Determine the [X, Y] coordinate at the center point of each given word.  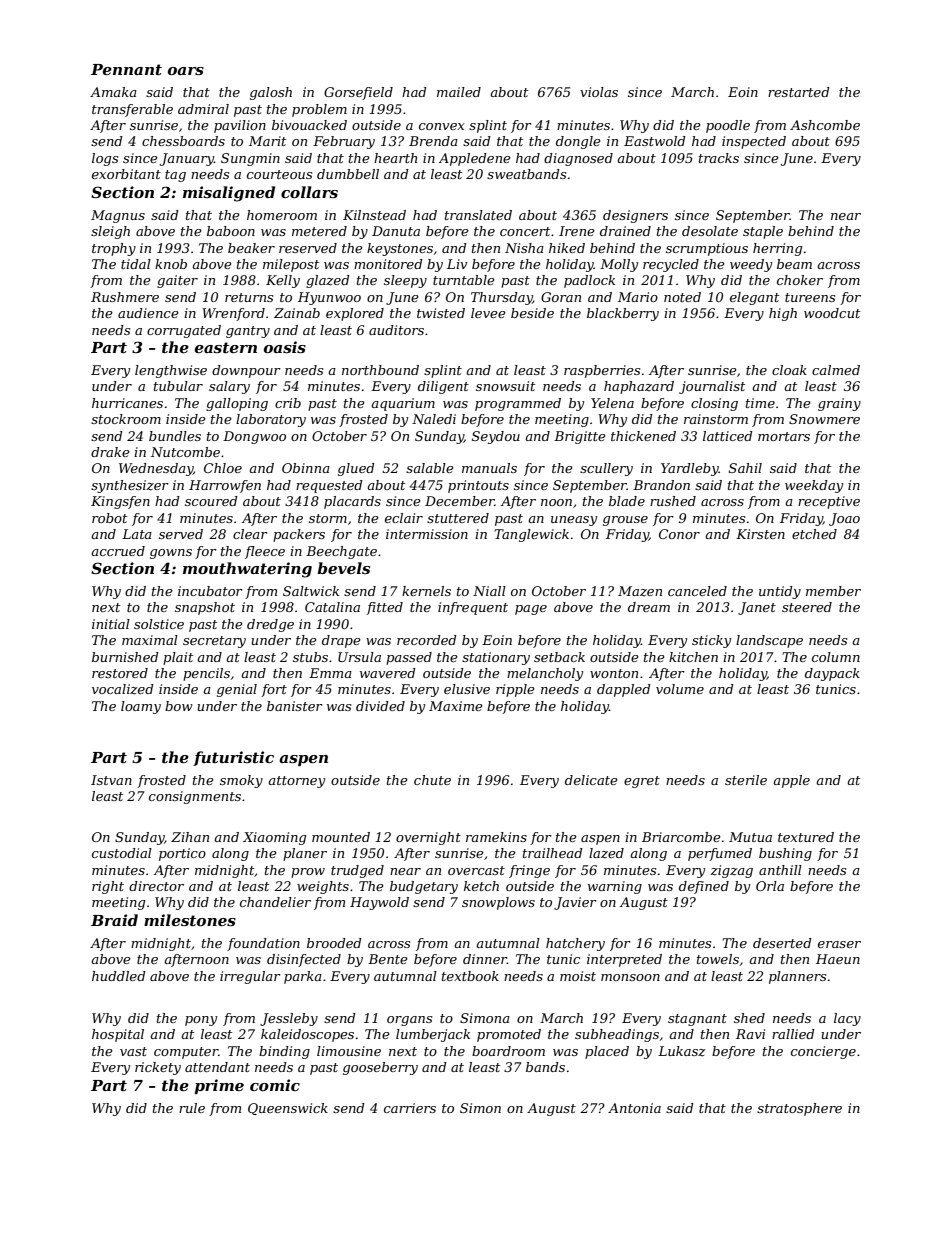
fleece [265, 552]
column [836, 657]
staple [763, 232]
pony [201, 1021]
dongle [578, 142]
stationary [496, 658]
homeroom [282, 215]
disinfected [304, 960]
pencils [206, 674]
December [460, 501]
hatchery [575, 944]
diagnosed [578, 159]
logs [105, 159]
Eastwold [655, 141]
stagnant [697, 1020]
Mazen [640, 591]
